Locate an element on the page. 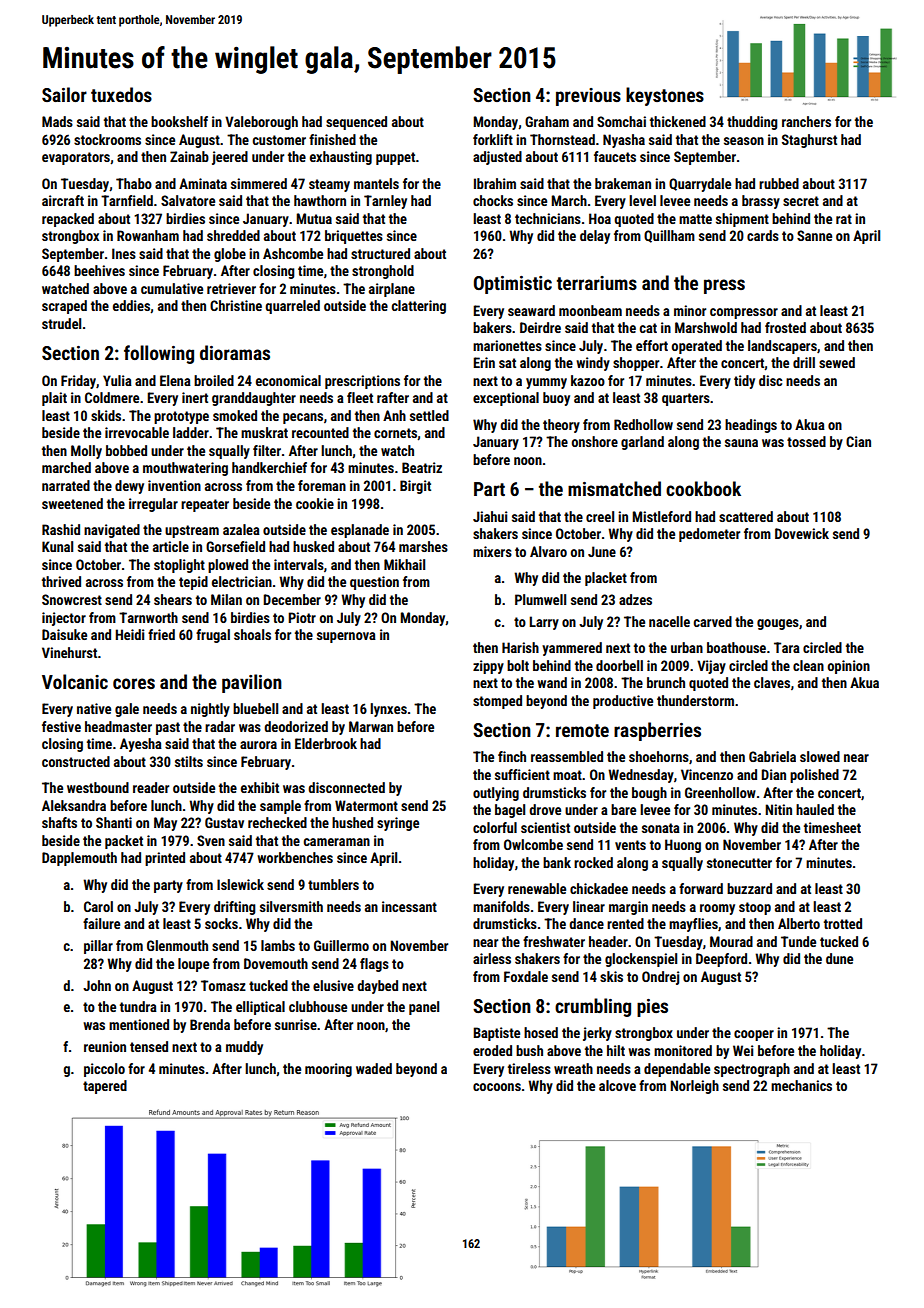  sewed is located at coordinates (837, 362).
